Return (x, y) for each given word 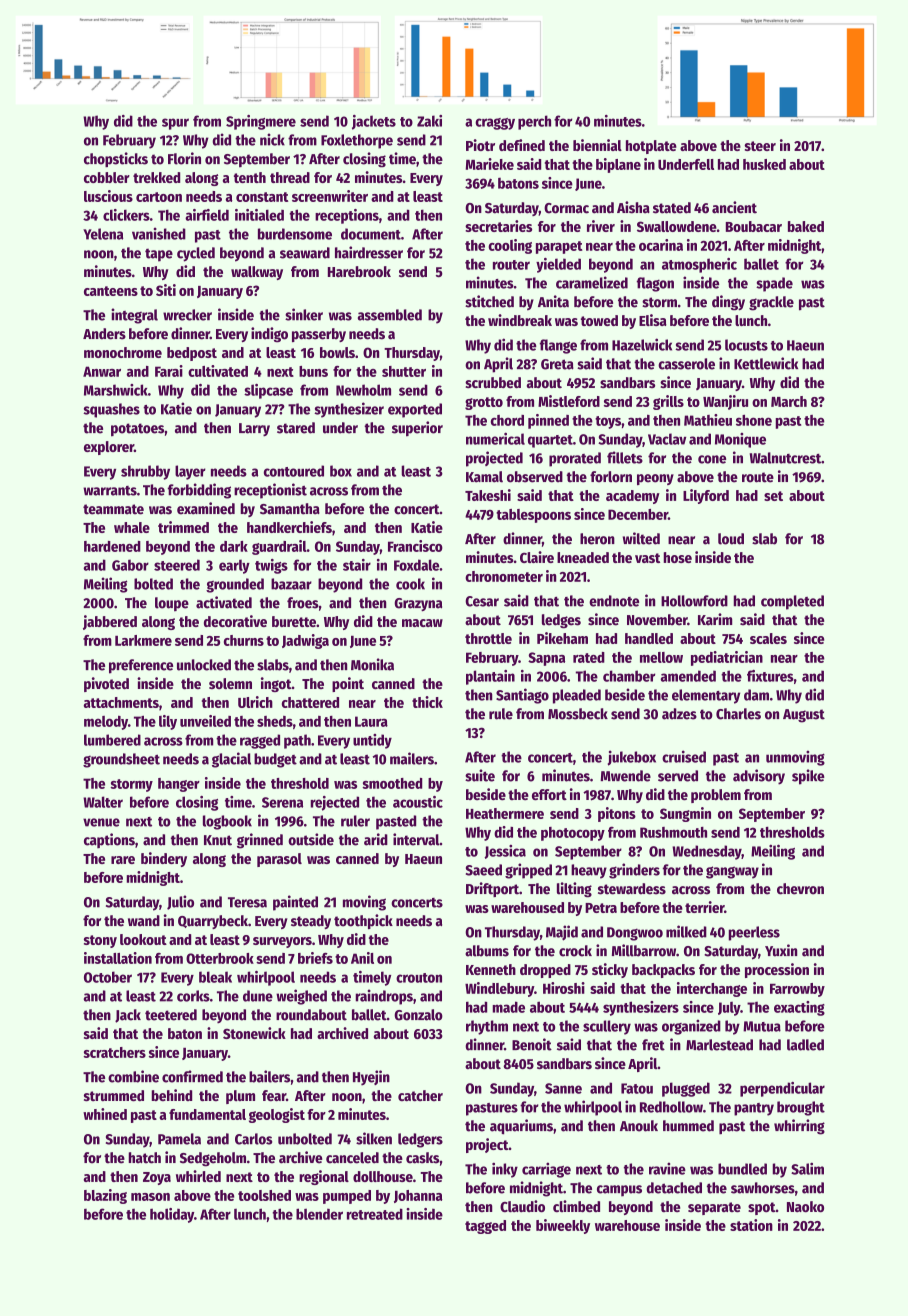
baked (806, 226)
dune (258, 996)
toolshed (264, 1195)
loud (731, 539)
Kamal (484, 477)
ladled (805, 1045)
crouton (419, 978)
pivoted (106, 684)
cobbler (107, 177)
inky (505, 1170)
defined (522, 145)
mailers (412, 758)
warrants (110, 491)
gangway (732, 872)
